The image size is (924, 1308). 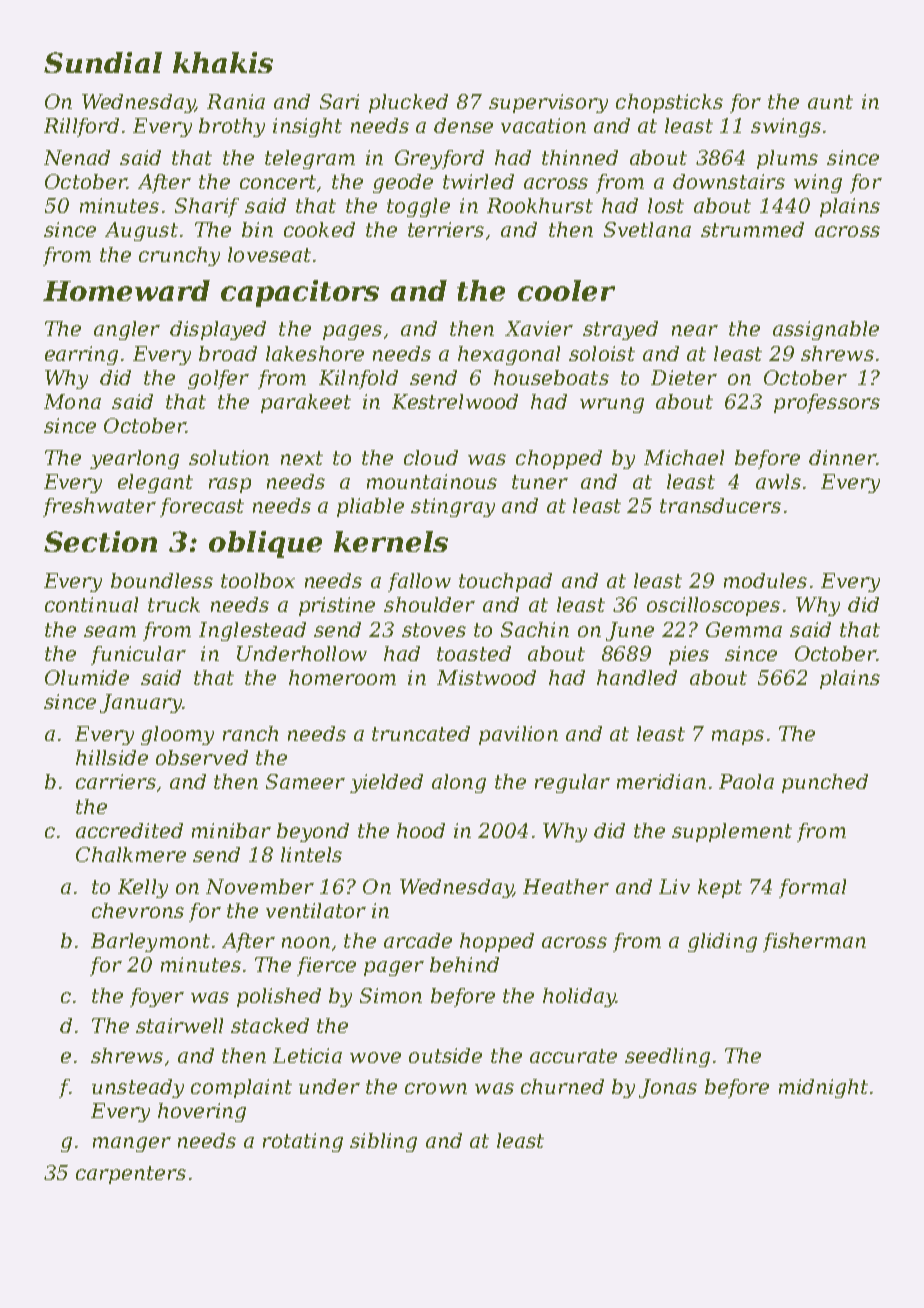 I want to click on terriers, so click(x=446, y=229).
